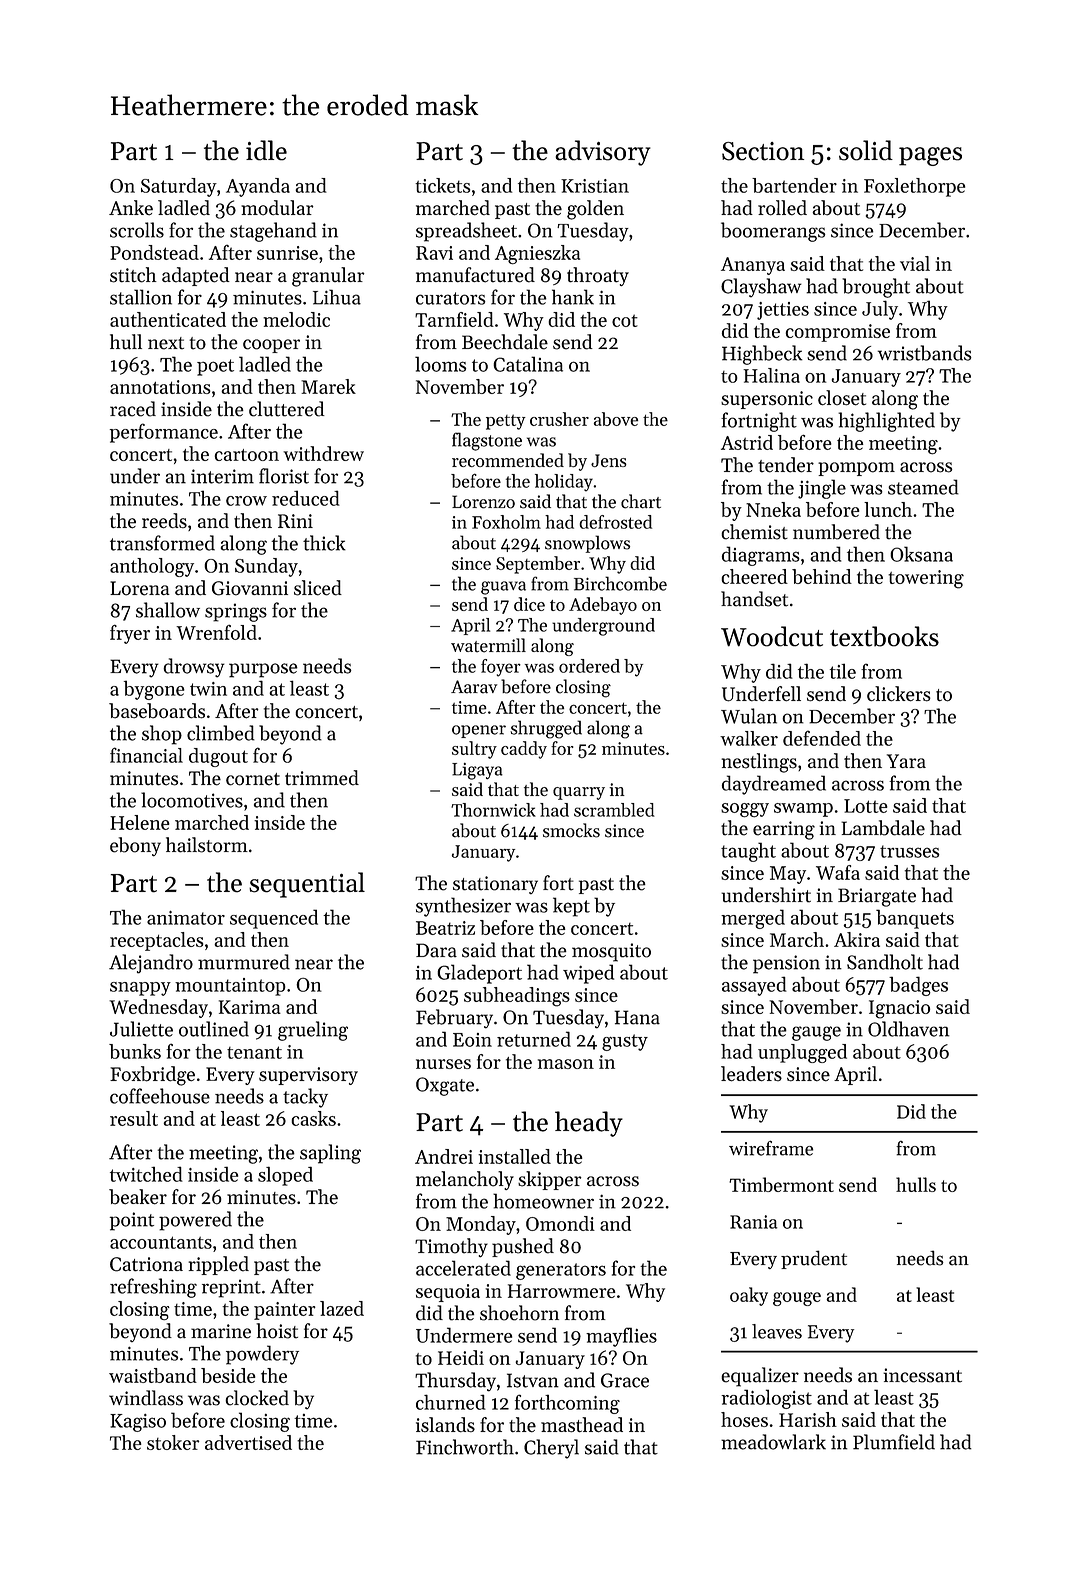 This document has width=1087, height=1575. Describe the element at coordinates (153, 1375) in the document. I see `waistband` at that location.
